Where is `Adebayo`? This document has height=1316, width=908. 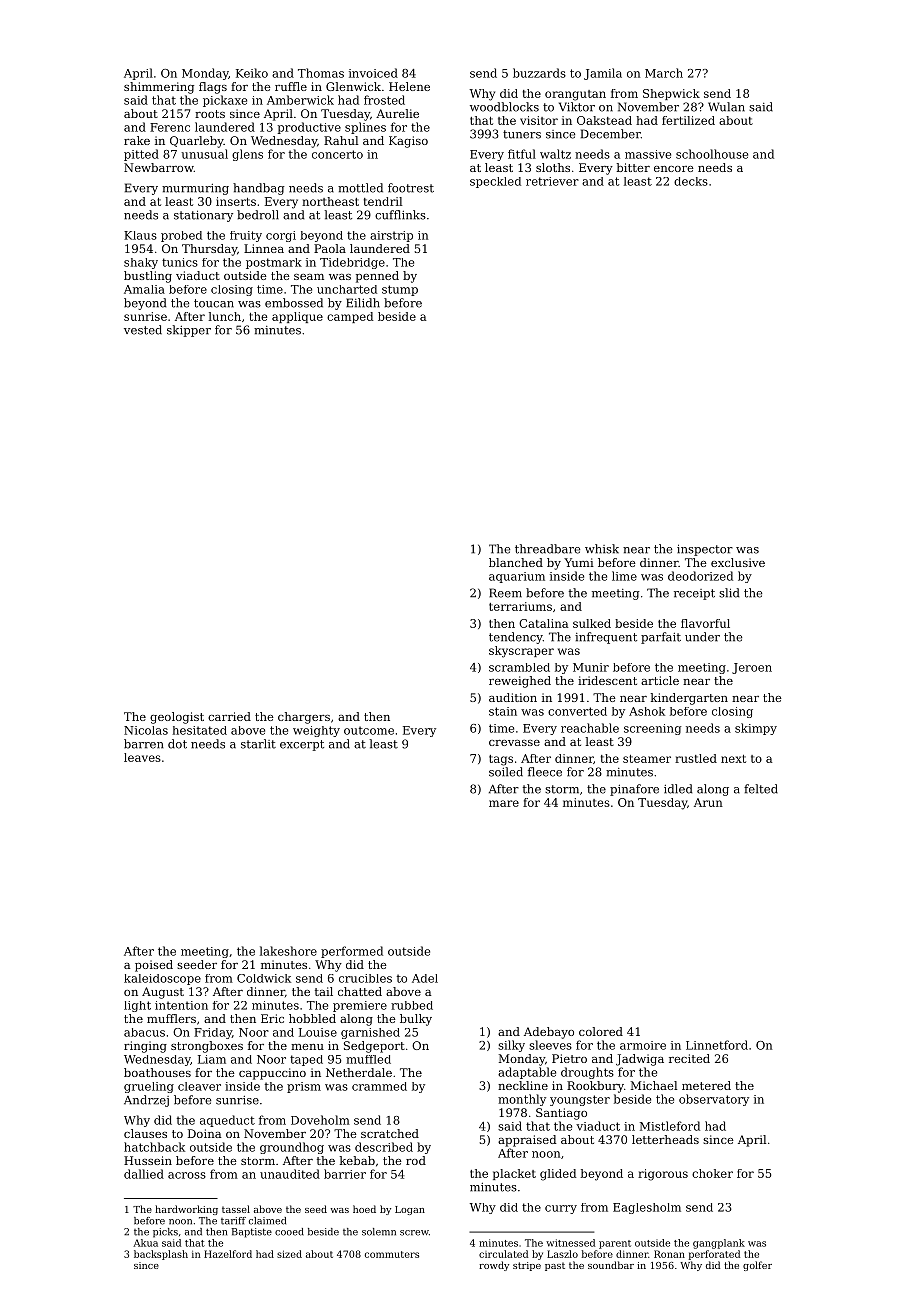
Adebayo is located at coordinates (549, 1033).
